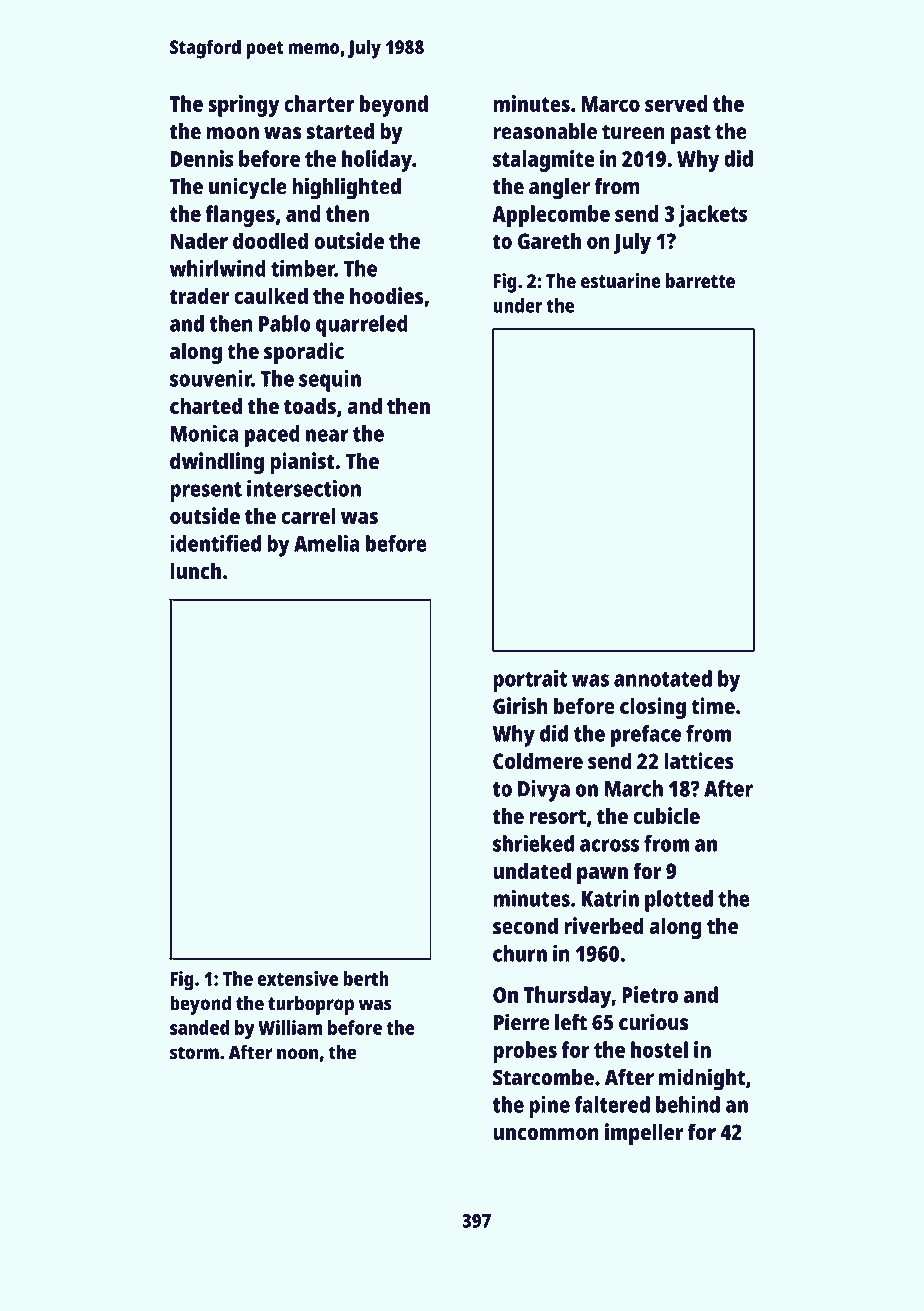 The width and height of the screenshot is (924, 1311). What do you see at coordinates (319, 103) in the screenshot?
I see `charter` at bounding box center [319, 103].
